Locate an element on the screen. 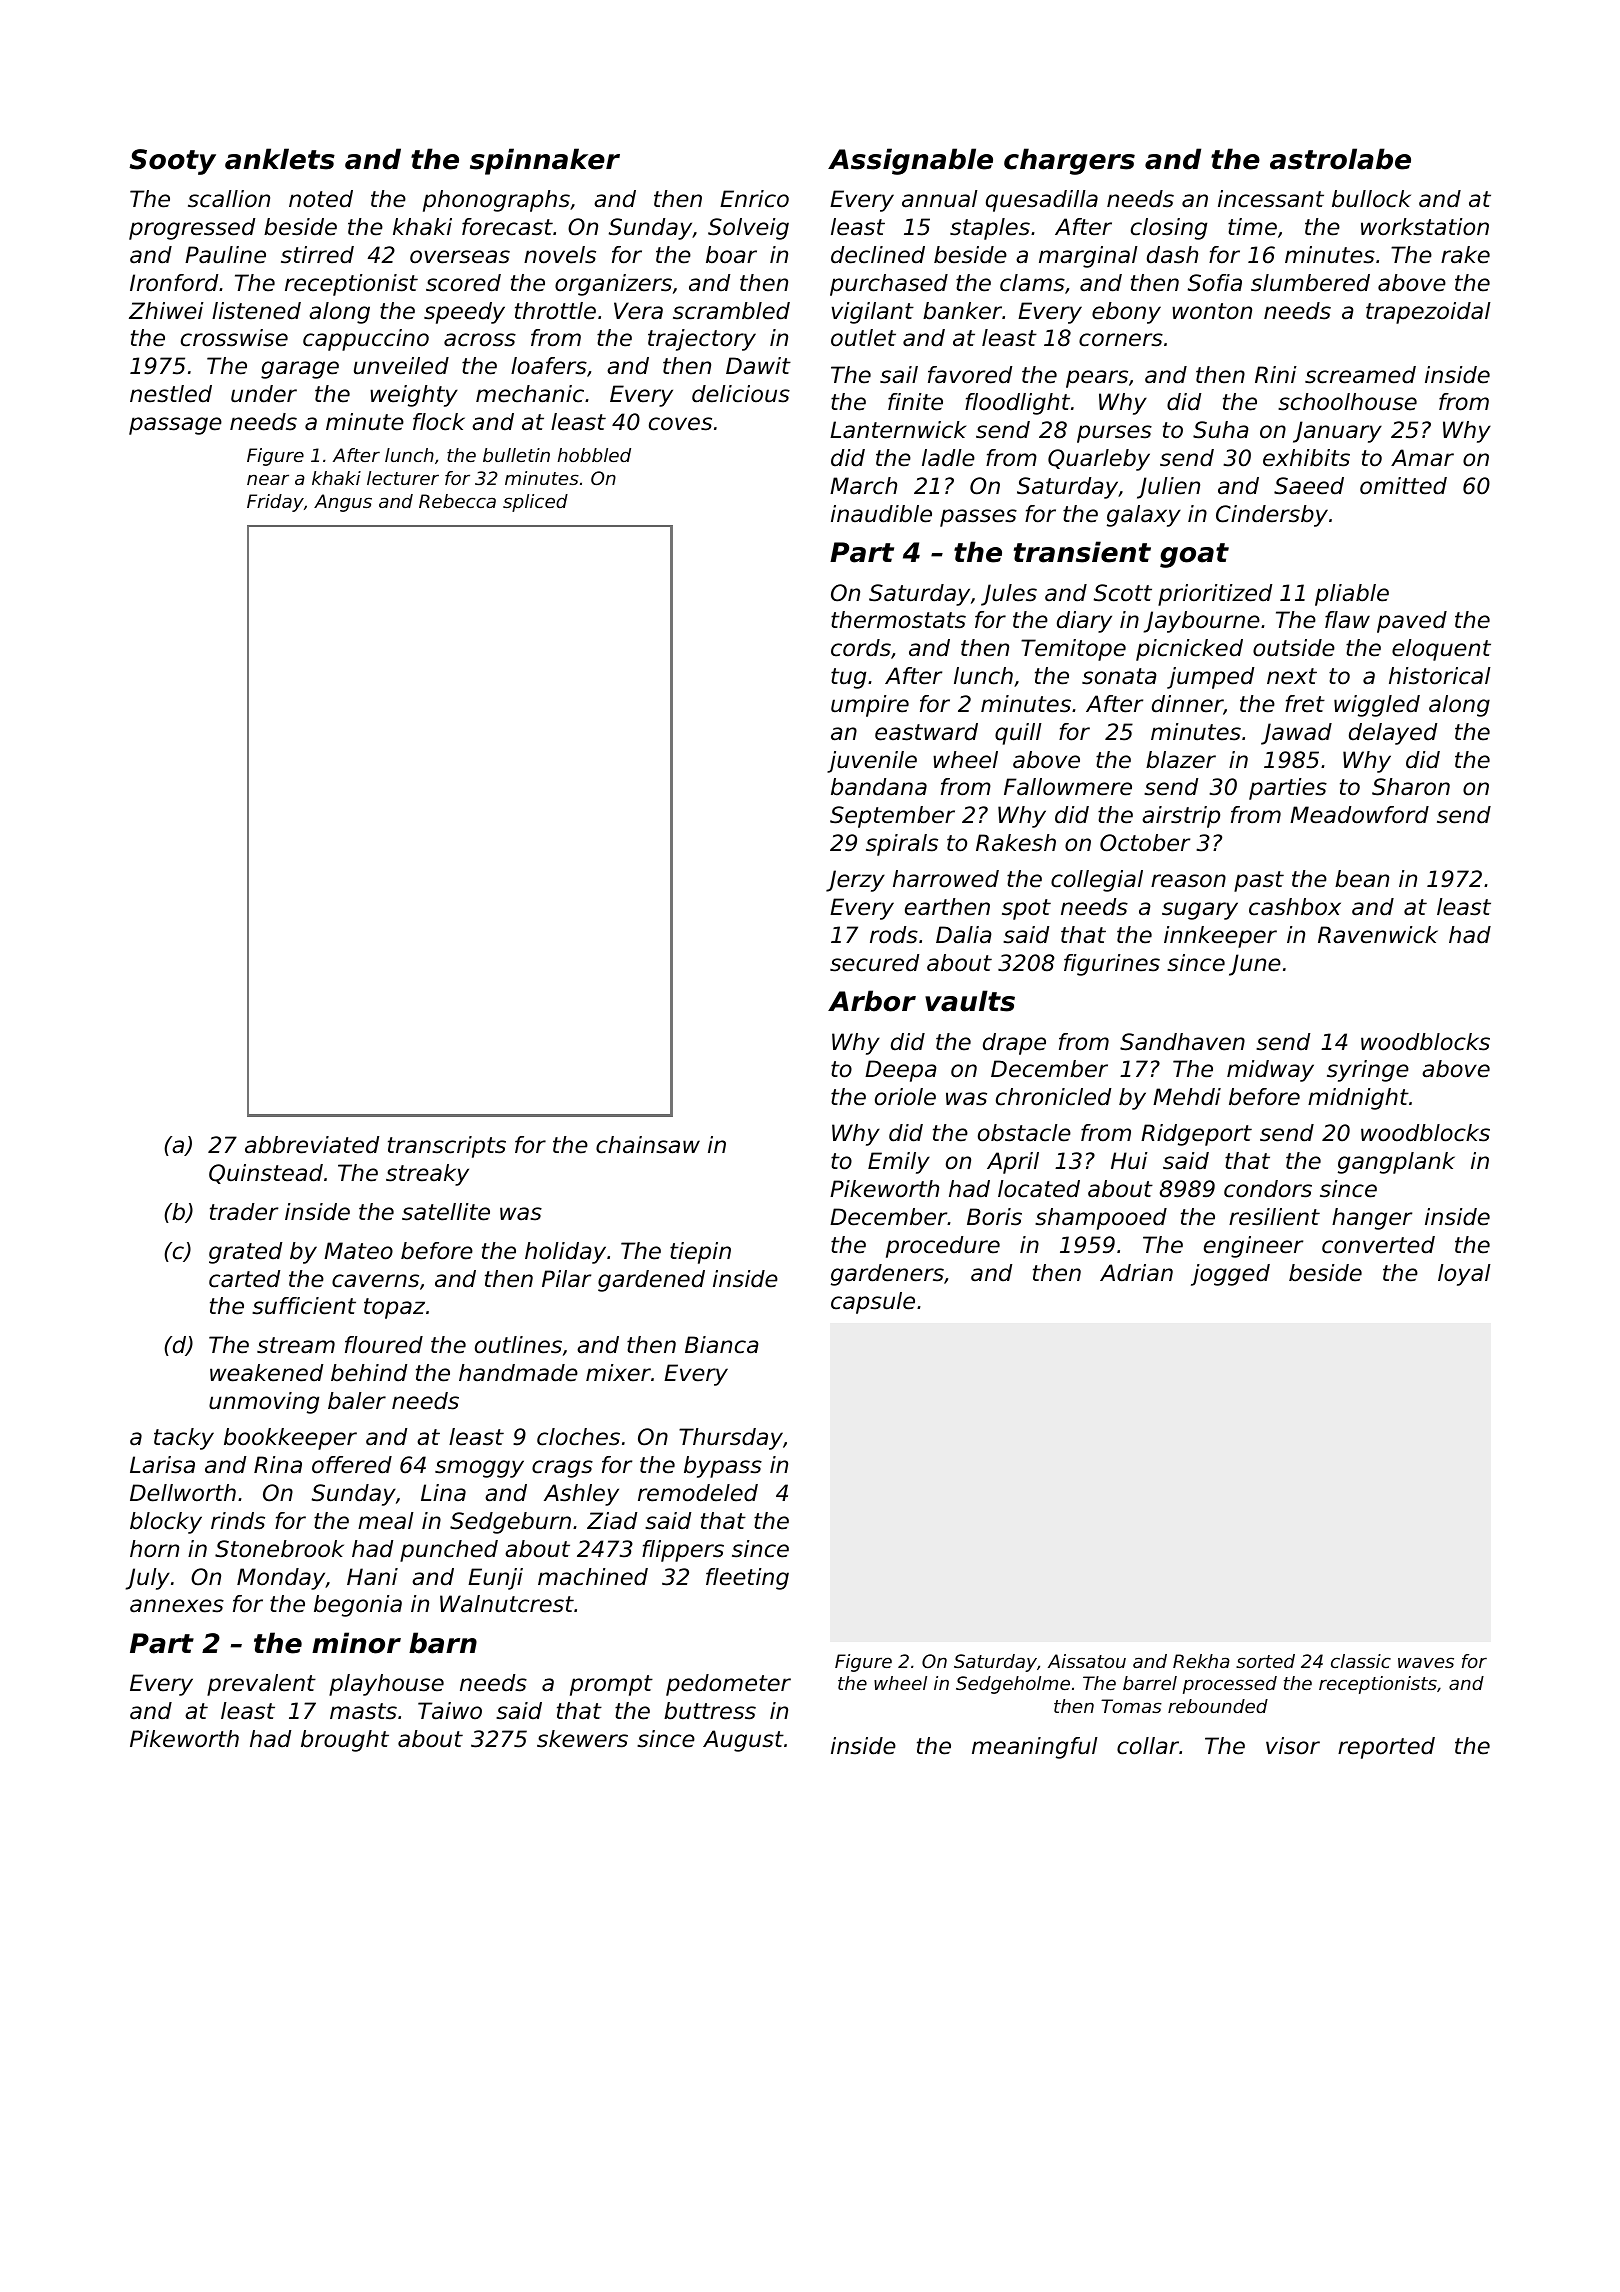 This screenshot has height=2292, width=1620. scored is located at coordinates (463, 283).
